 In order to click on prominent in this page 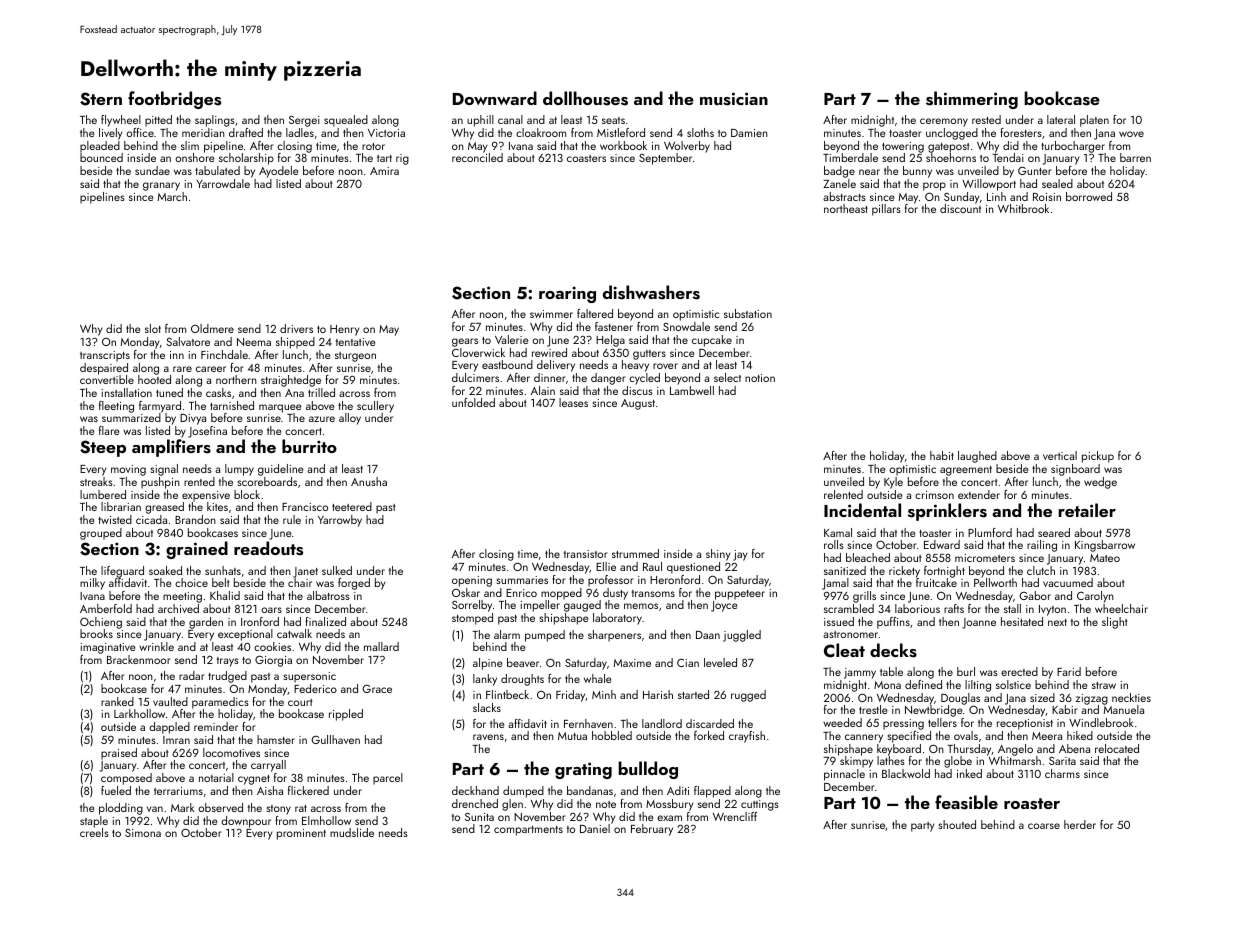, I will do `click(301, 834)`.
